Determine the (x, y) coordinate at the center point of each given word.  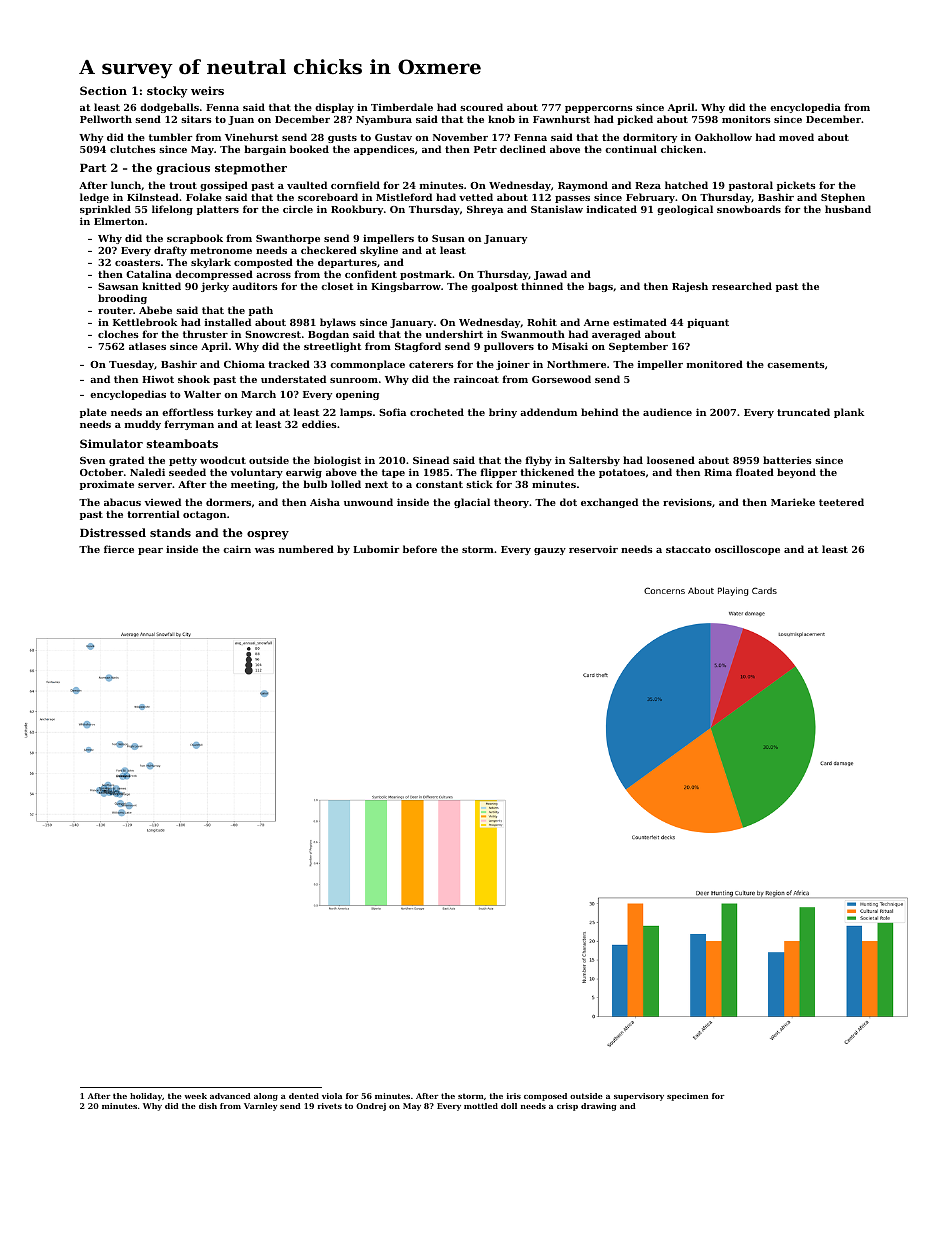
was (265, 550)
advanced (230, 1096)
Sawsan (118, 286)
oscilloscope (747, 550)
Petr (485, 149)
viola (332, 1096)
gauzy (550, 551)
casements (796, 364)
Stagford (418, 347)
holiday (146, 1097)
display (334, 108)
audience (667, 412)
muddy (143, 425)
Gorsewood (561, 379)
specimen (688, 1097)
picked (635, 120)
